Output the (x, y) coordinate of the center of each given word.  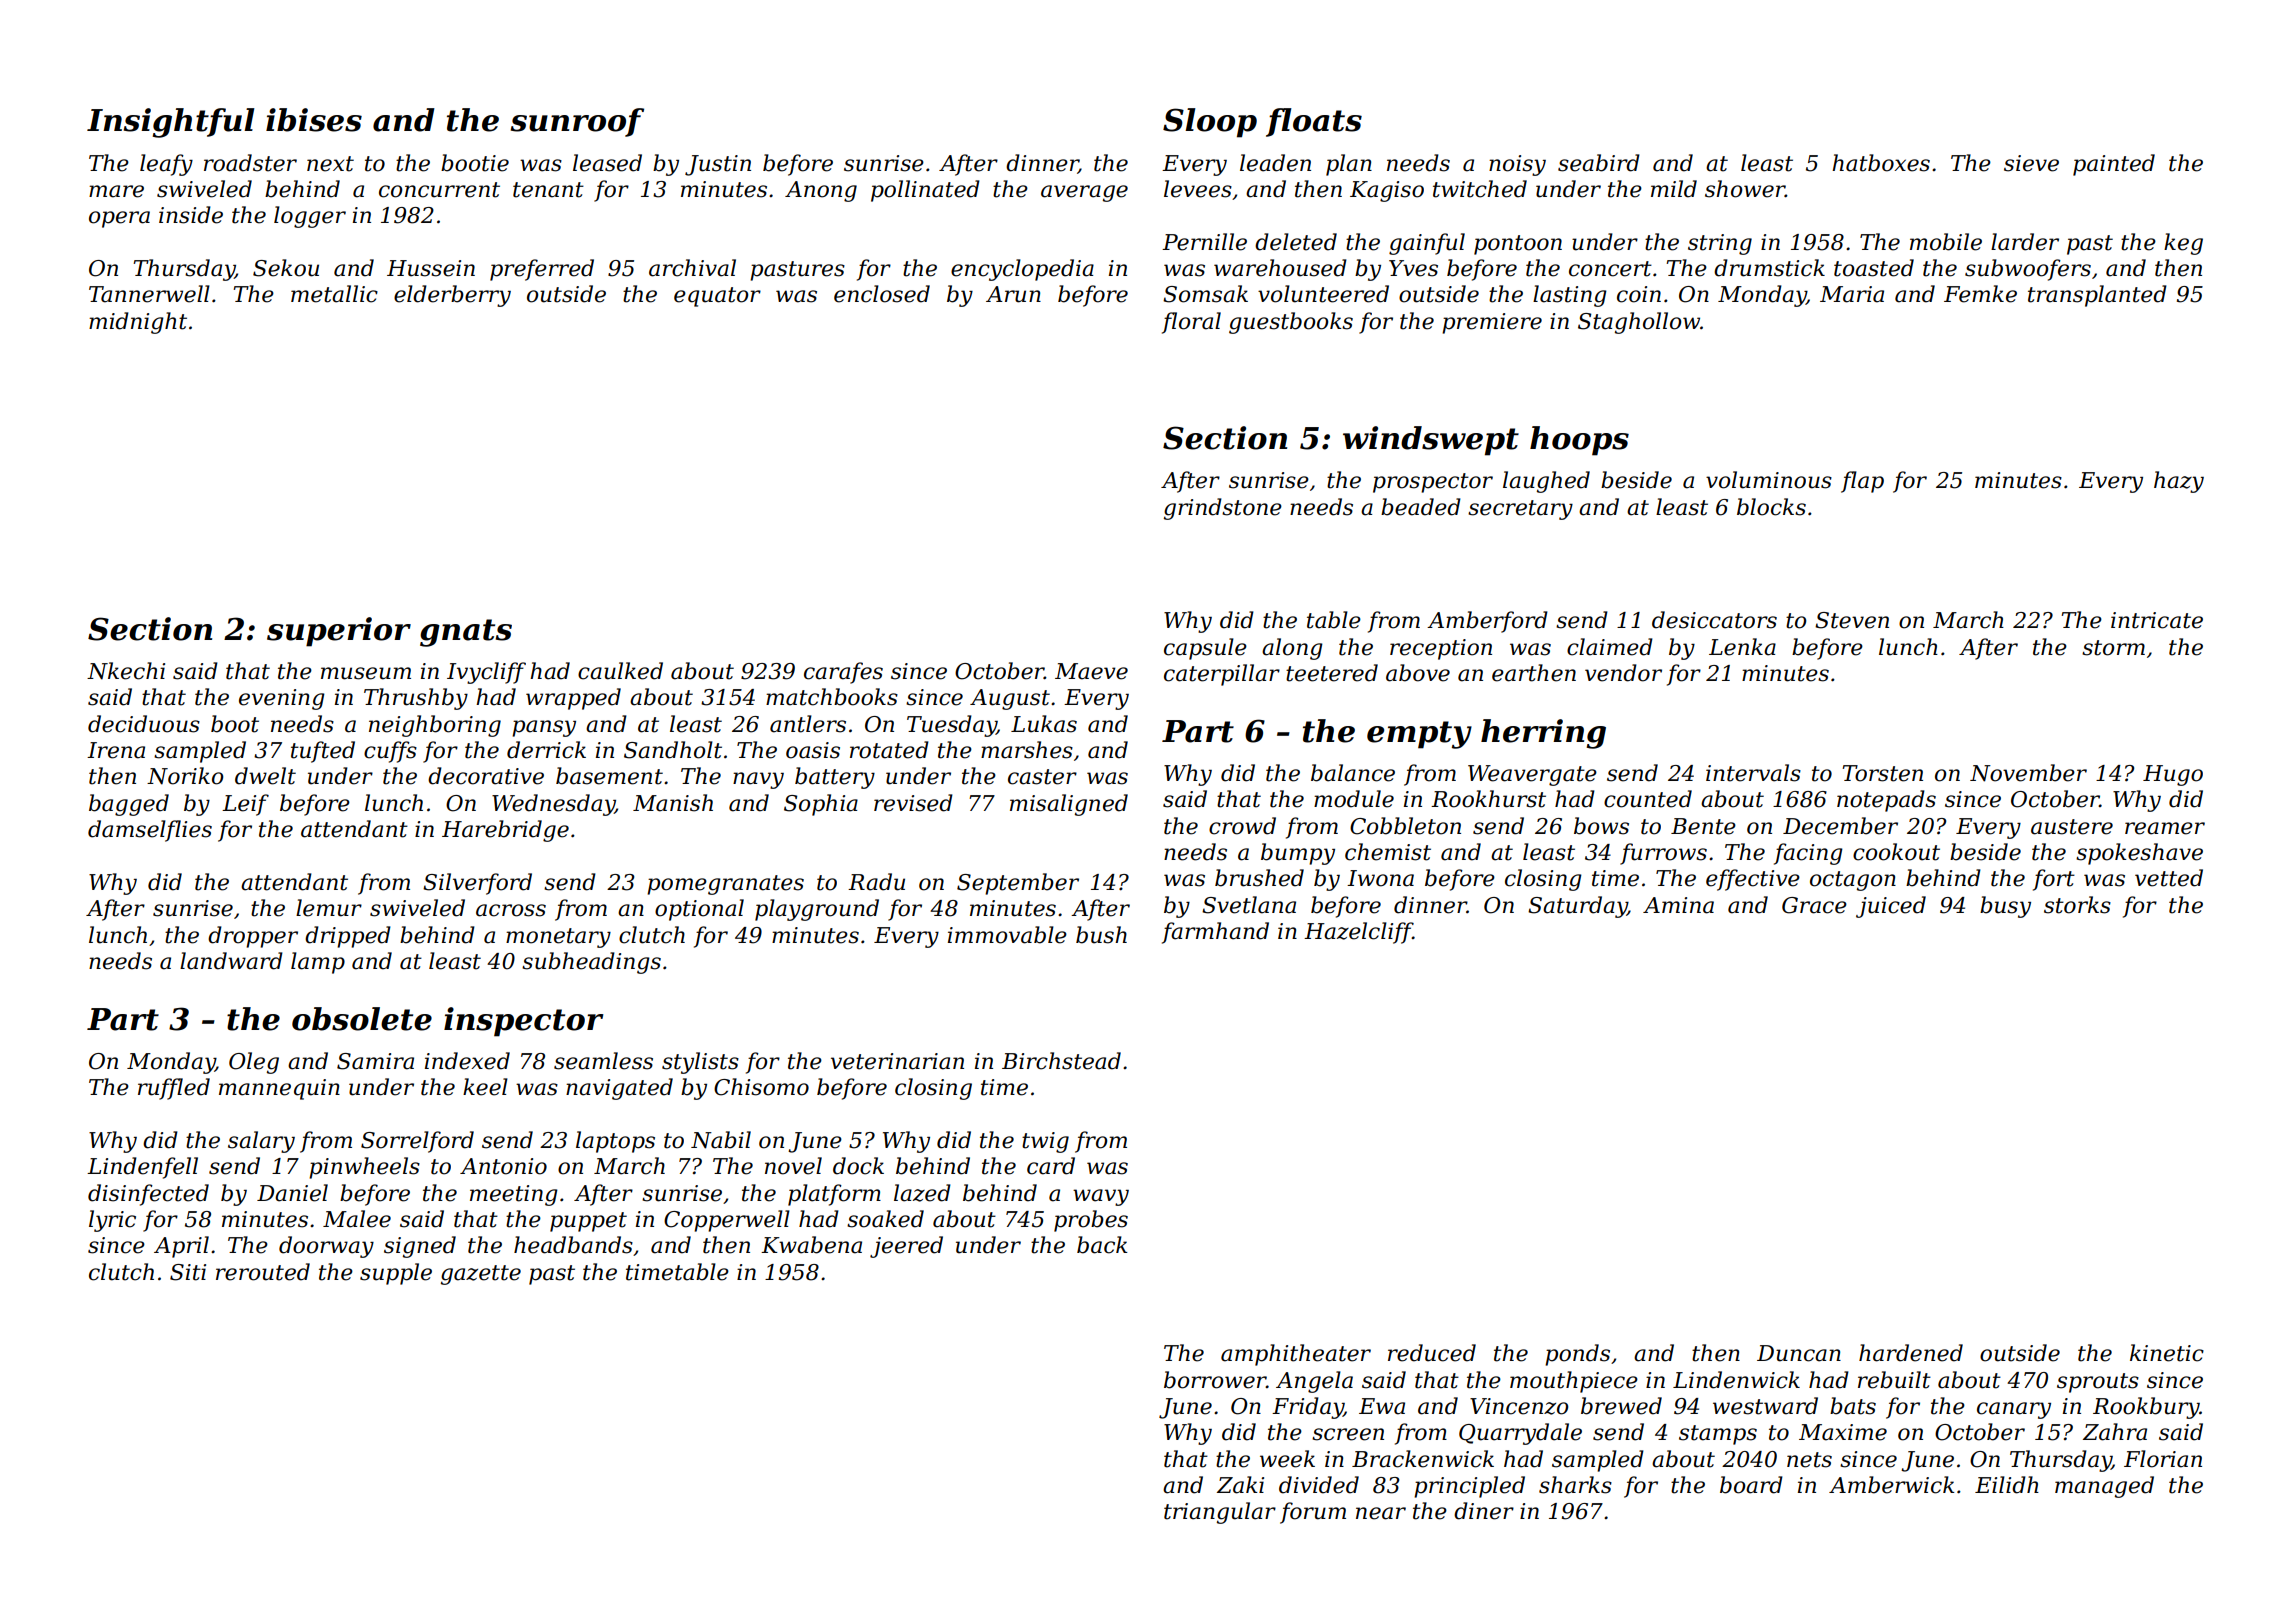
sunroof (577, 122)
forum (1313, 1513)
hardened (1911, 1353)
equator (717, 297)
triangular (1220, 1513)
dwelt (265, 776)
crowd (1242, 826)
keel (485, 1087)
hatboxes (1881, 163)
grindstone (1223, 509)
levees (1198, 189)
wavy (1101, 1197)
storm (2113, 648)
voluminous (1769, 480)
